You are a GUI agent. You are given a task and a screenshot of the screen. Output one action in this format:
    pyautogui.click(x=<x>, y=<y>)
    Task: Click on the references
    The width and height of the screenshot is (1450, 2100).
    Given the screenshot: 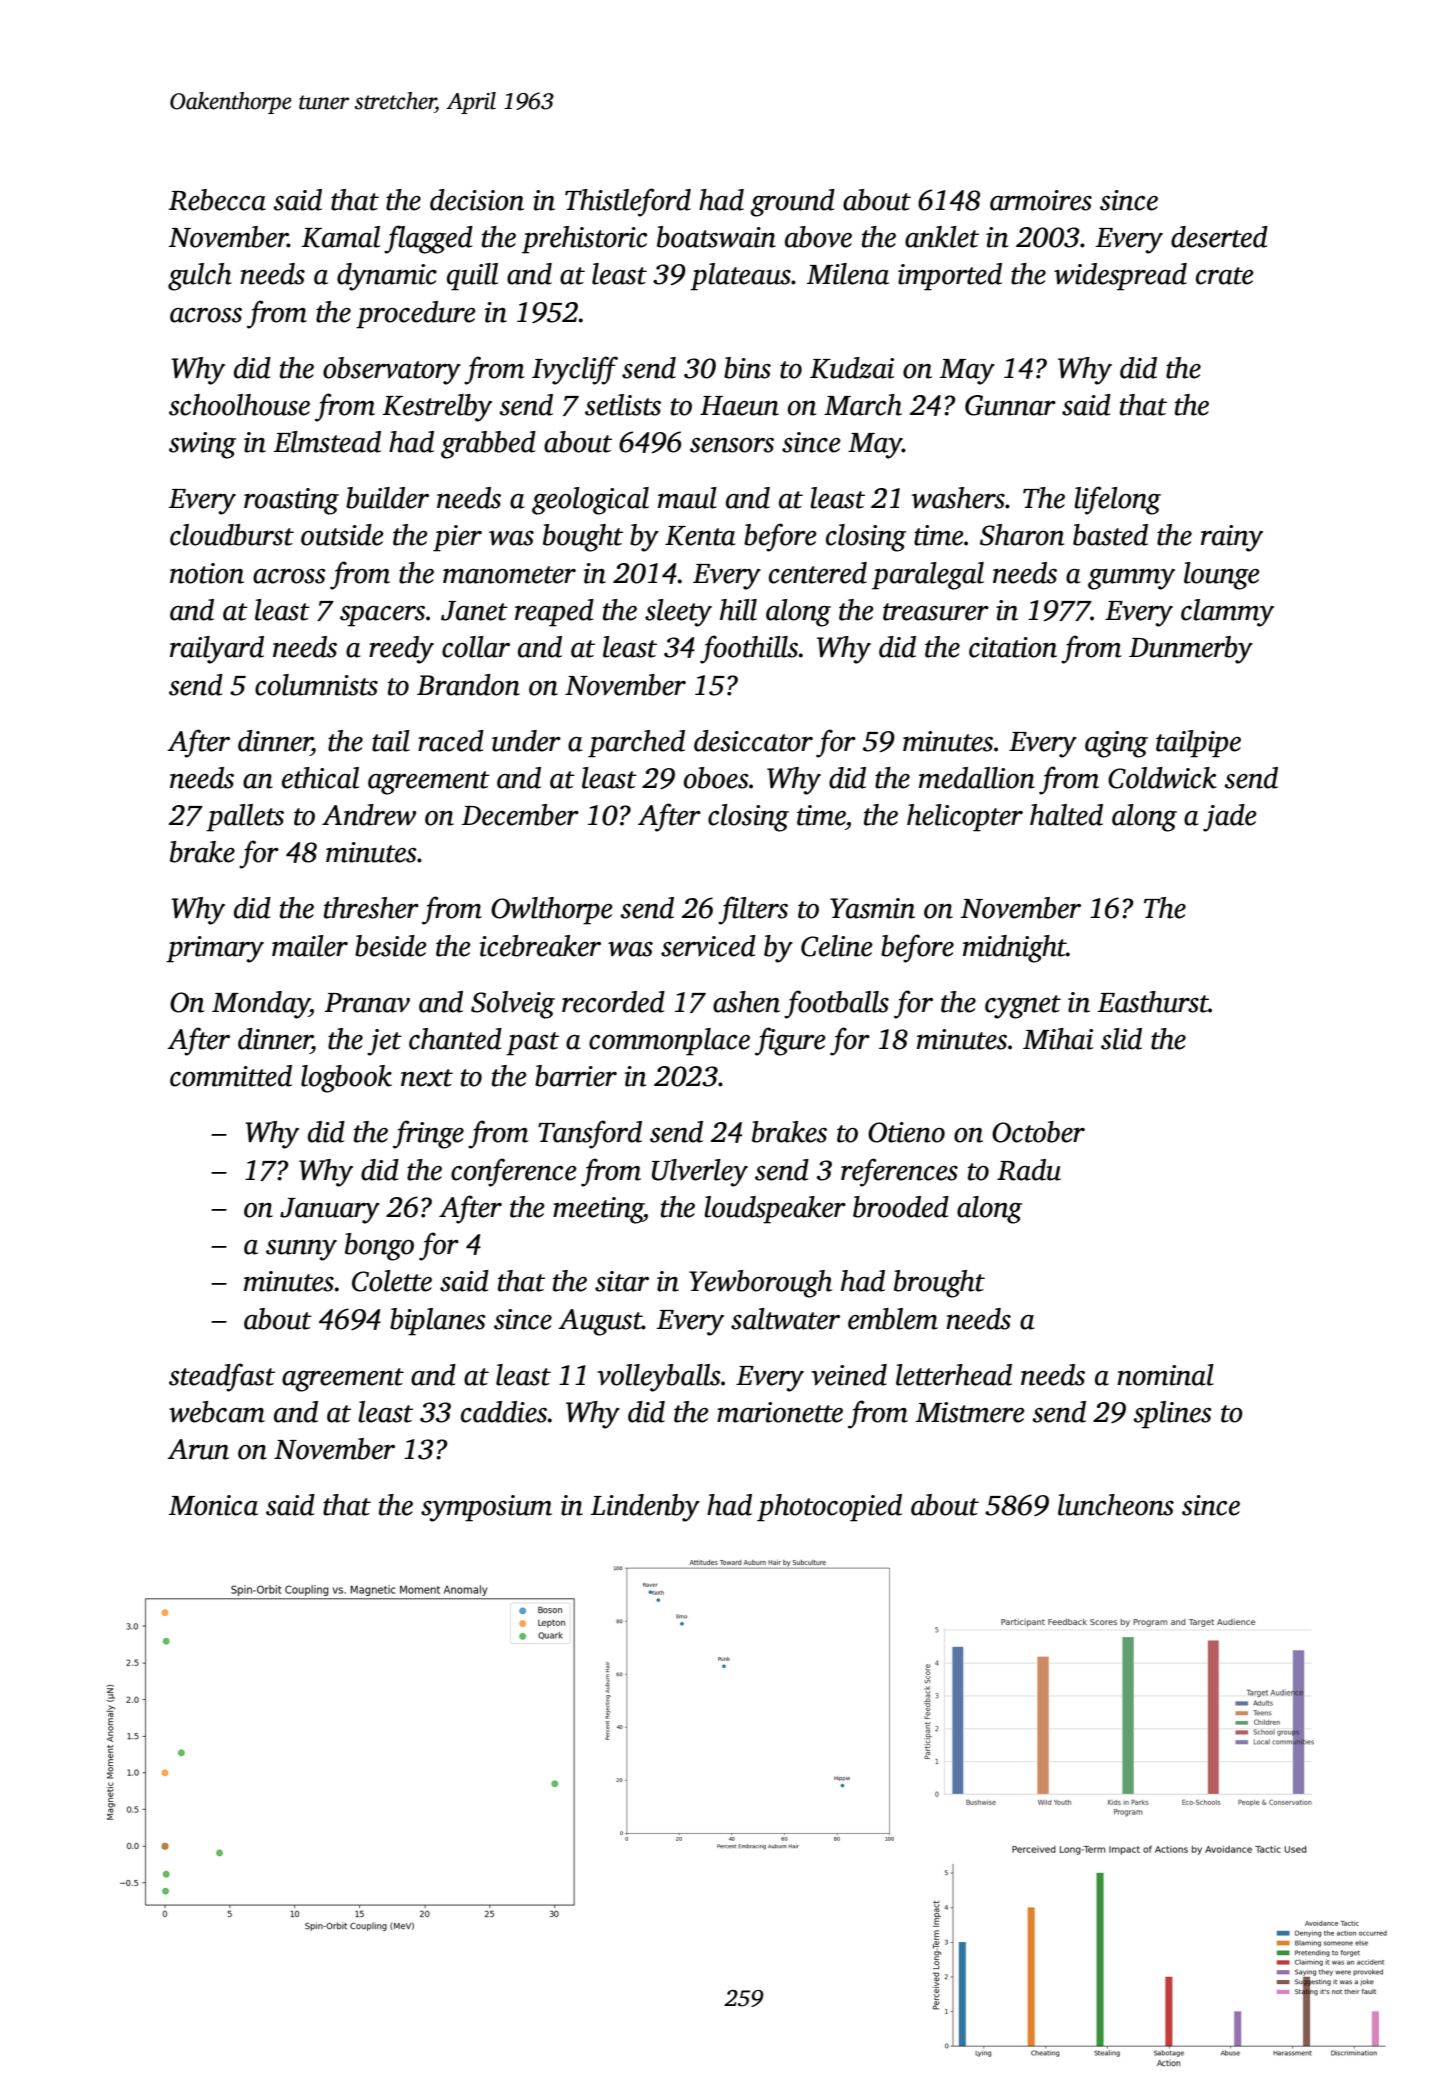 What is the action you would take?
    pyautogui.click(x=899, y=1172)
